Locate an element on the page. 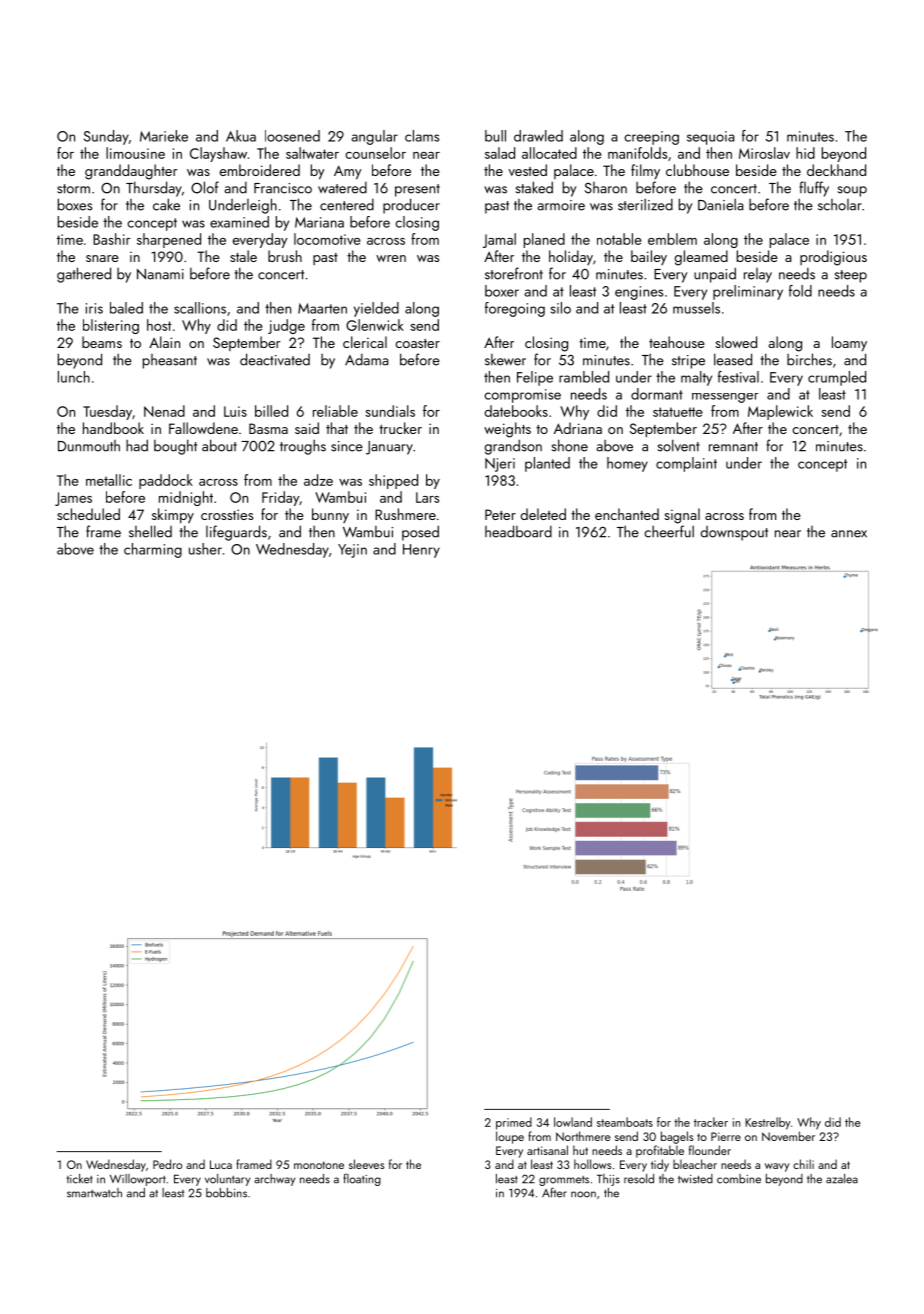  noon is located at coordinates (583, 1194).
